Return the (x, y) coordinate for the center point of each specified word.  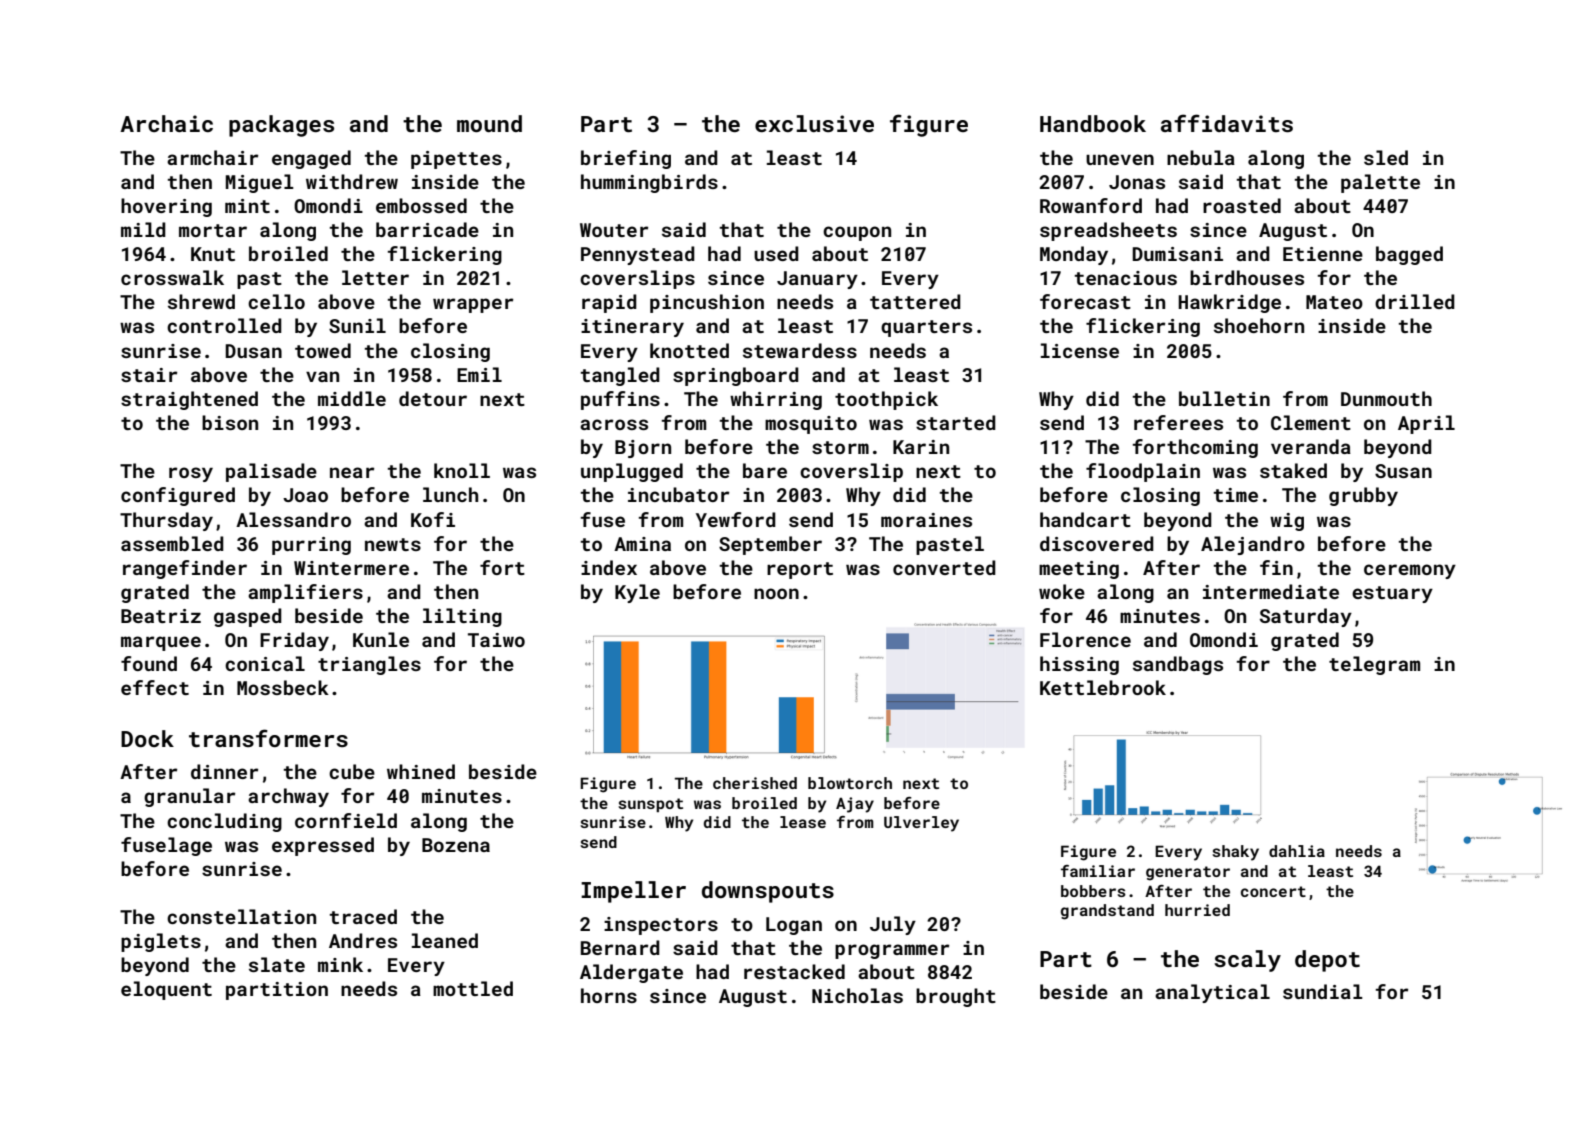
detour (433, 398)
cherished (755, 783)
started (956, 422)
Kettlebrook (1103, 687)
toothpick (886, 400)
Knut (213, 254)
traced (363, 916)
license (1080, 350)
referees (1178, 422)
